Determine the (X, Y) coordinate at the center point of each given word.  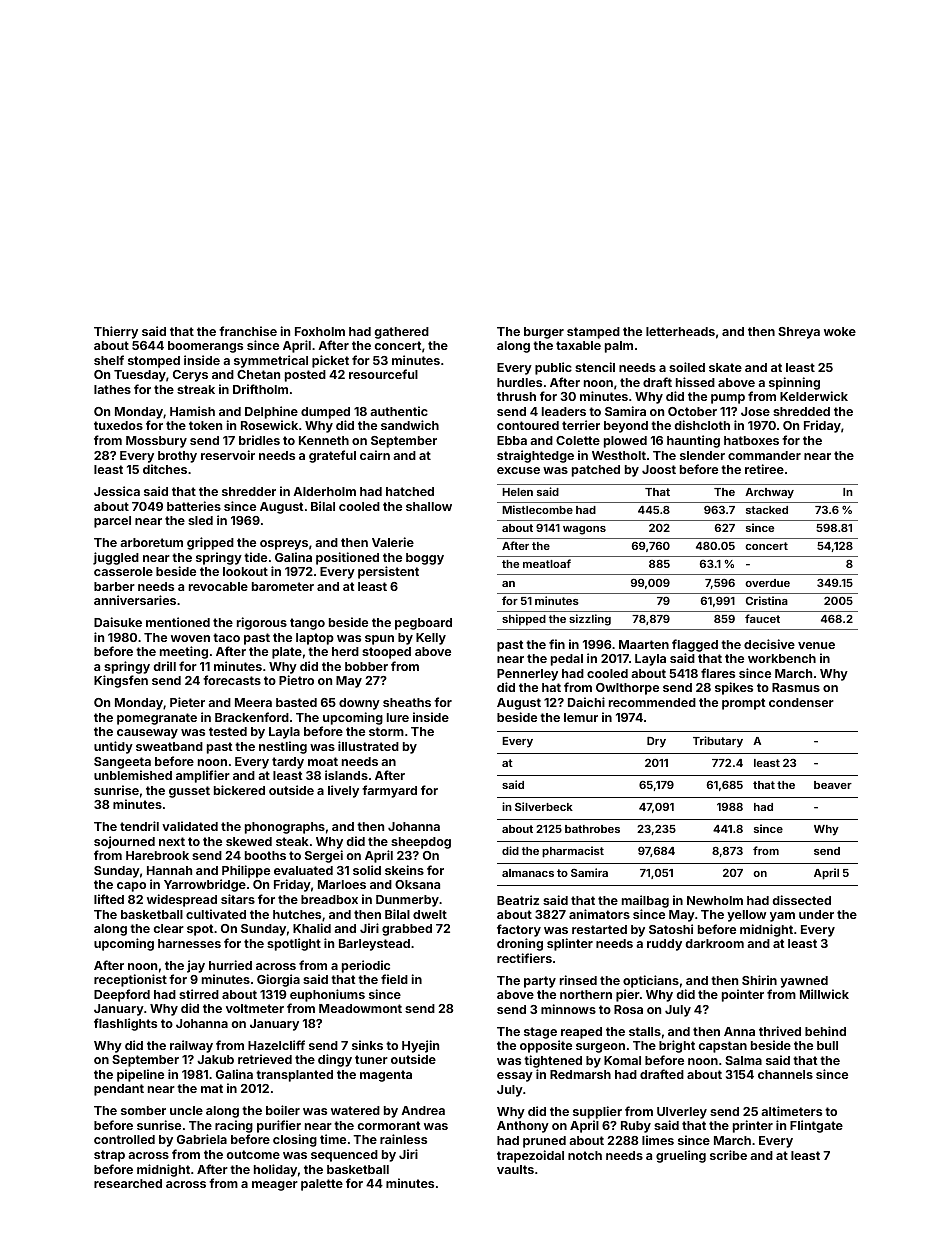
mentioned (178, 622)
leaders (564, 411)
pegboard (423, 624)
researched (128, 1183)
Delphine (271, 412)
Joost (659, 469)
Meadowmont (360, 1008)
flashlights (125, 1024)
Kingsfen (121, 681)
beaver (833, 785)
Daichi (586, 702)
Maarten (644, 644)
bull (827, 1045)
